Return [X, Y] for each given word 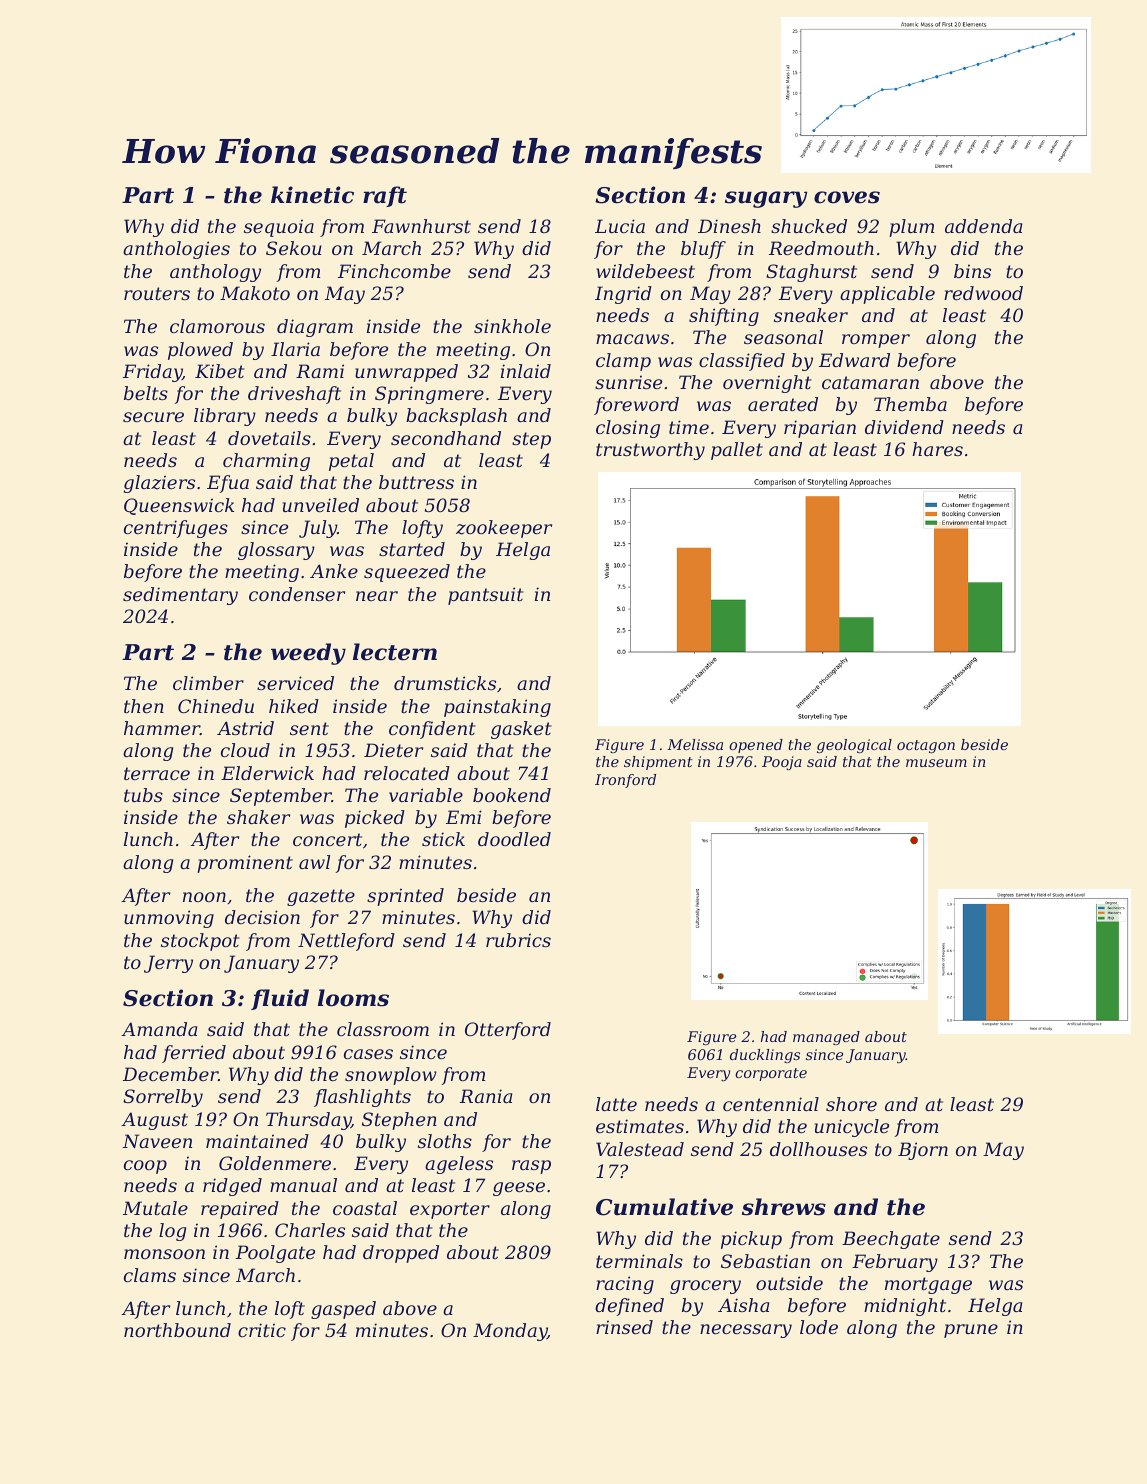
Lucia [620, 226]
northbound [177, 1330]
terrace [157, 773]
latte [616, 1104]
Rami [320, 371]
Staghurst [811, 273]
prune [971, 1331]
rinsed [624, 1327]
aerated [783, 404]
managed [826, 1038]
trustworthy [650, 451]
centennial [771, 1104]
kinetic [312, 195]
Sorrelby [163, 1098]
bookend [512, 795]
